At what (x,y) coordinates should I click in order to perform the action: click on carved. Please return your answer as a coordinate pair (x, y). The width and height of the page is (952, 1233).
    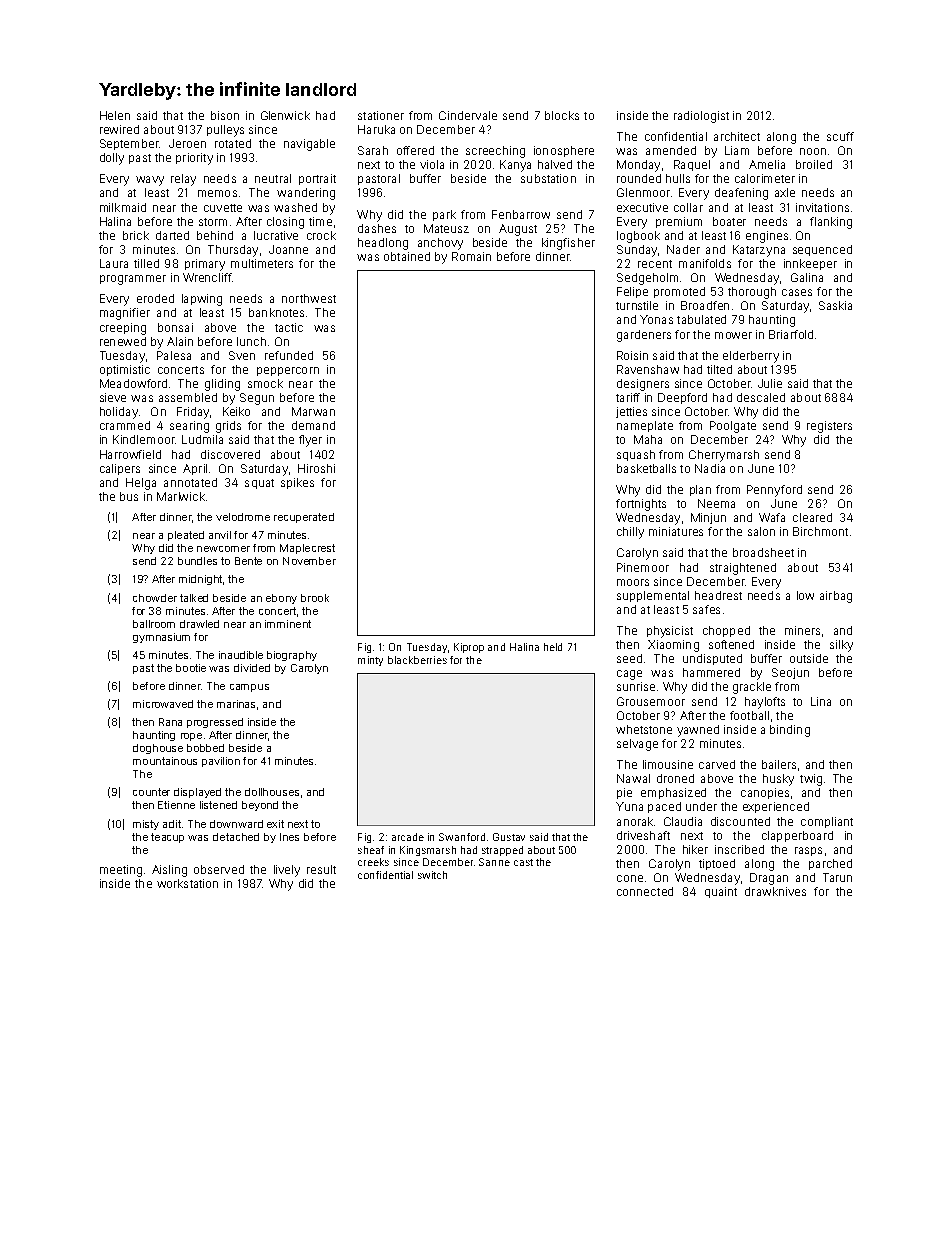
    Looking at the image, I should click on (717, 764).
